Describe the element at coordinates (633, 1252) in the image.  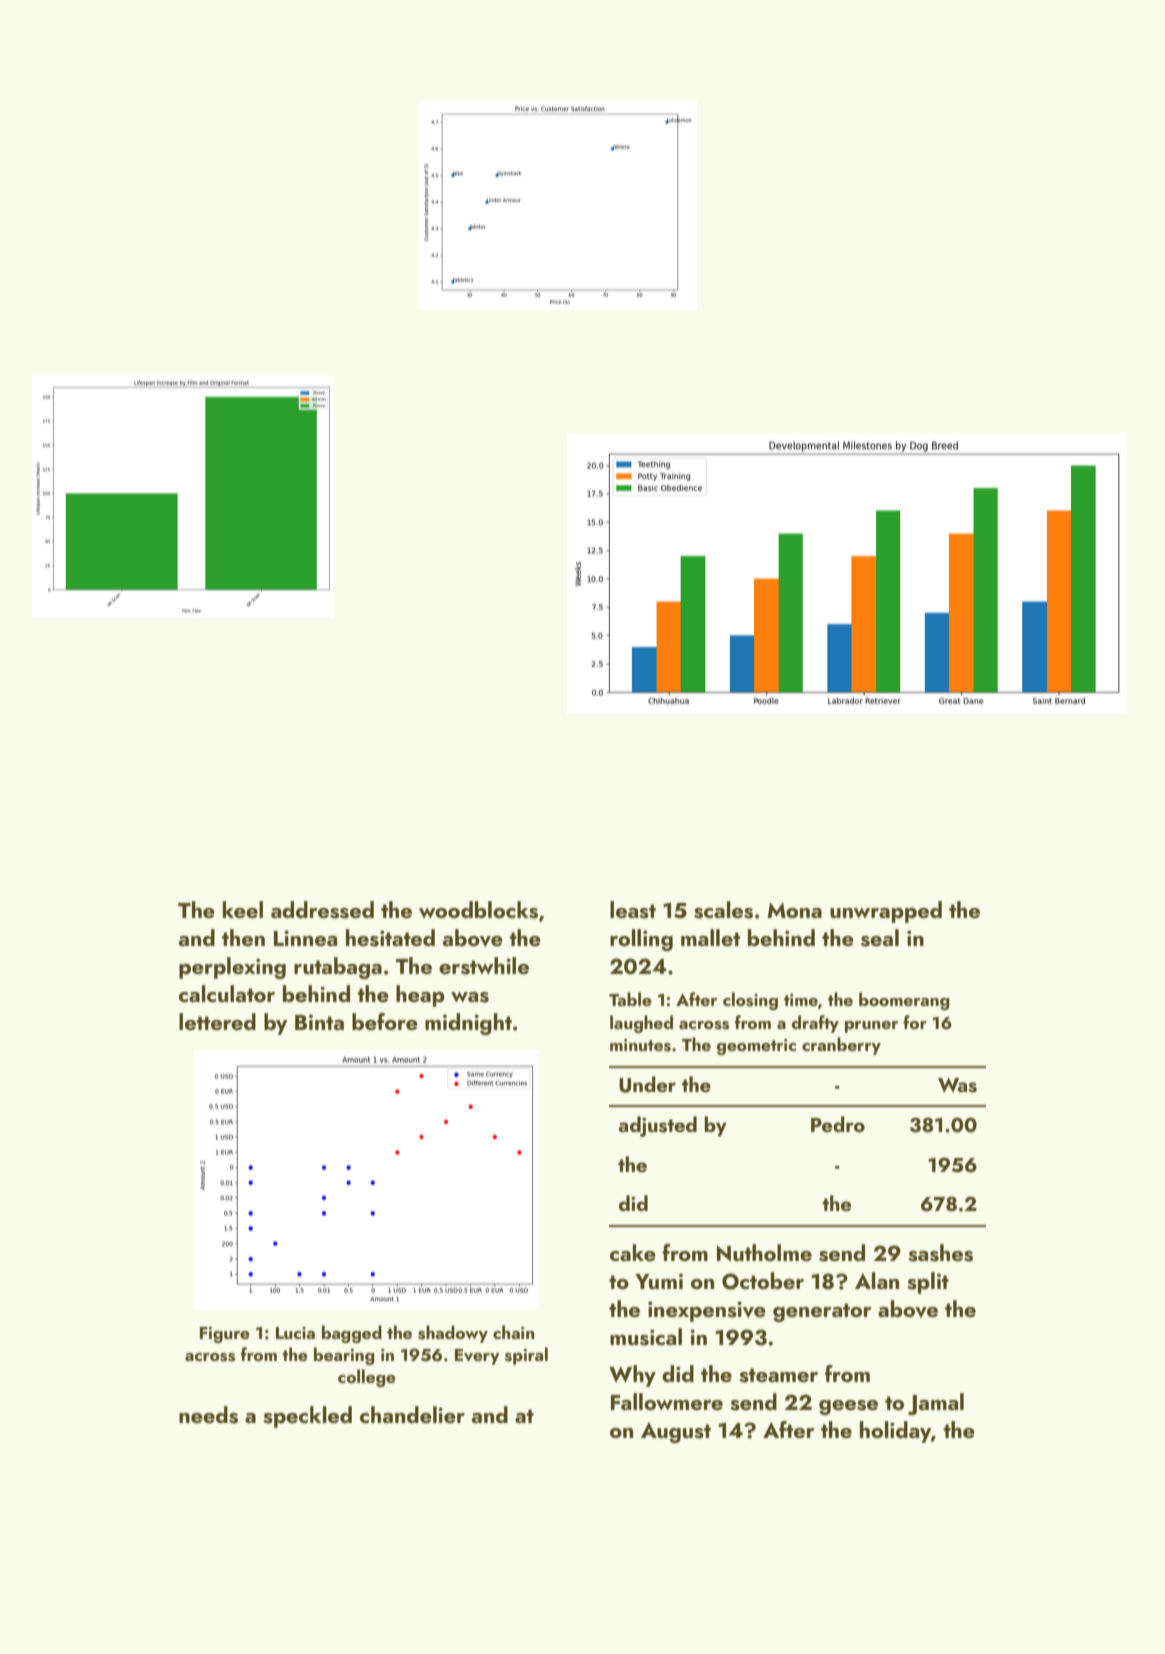
I see `cake` at that location.
